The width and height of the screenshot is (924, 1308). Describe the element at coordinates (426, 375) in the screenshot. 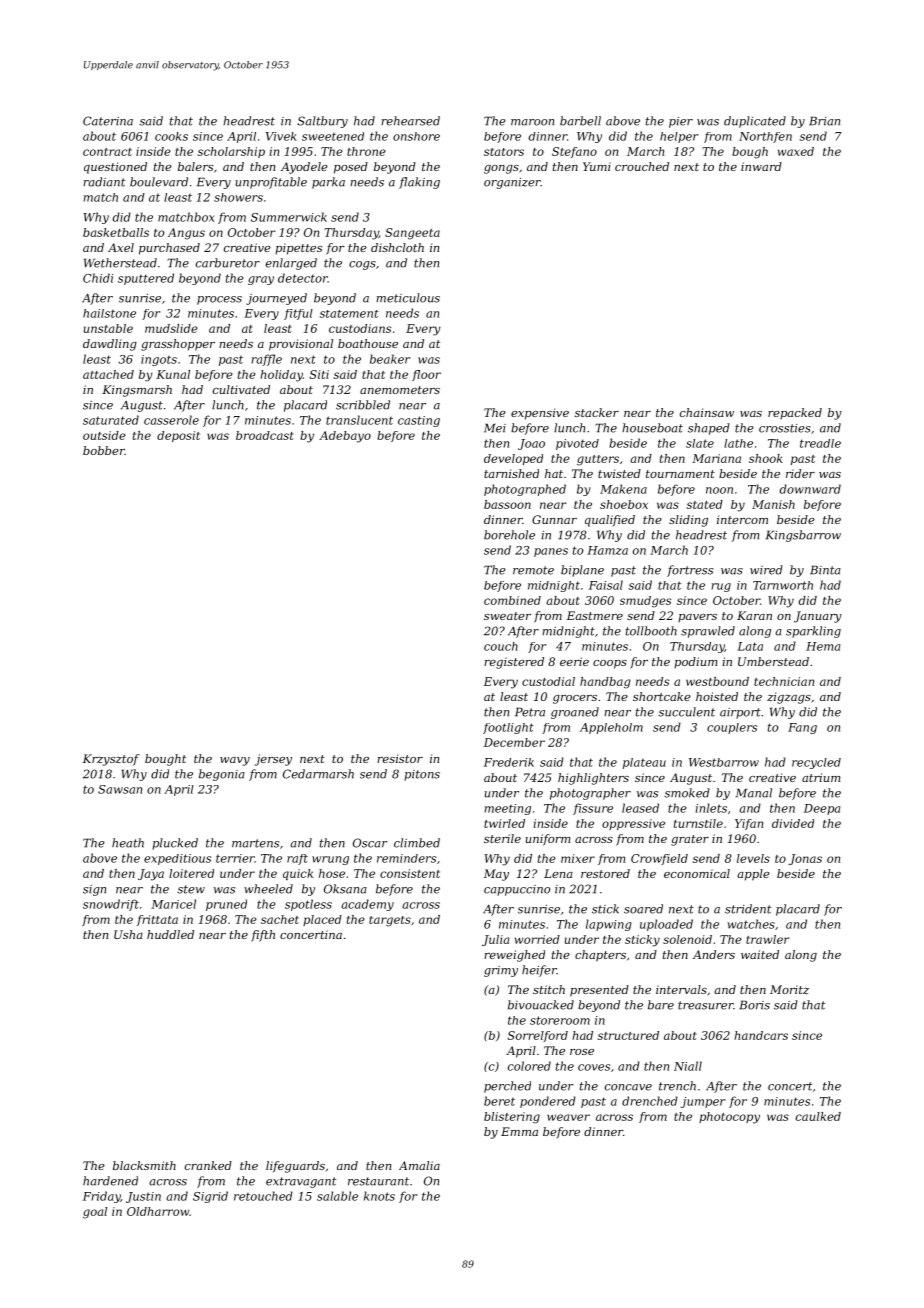

I see `floor` at that location.
